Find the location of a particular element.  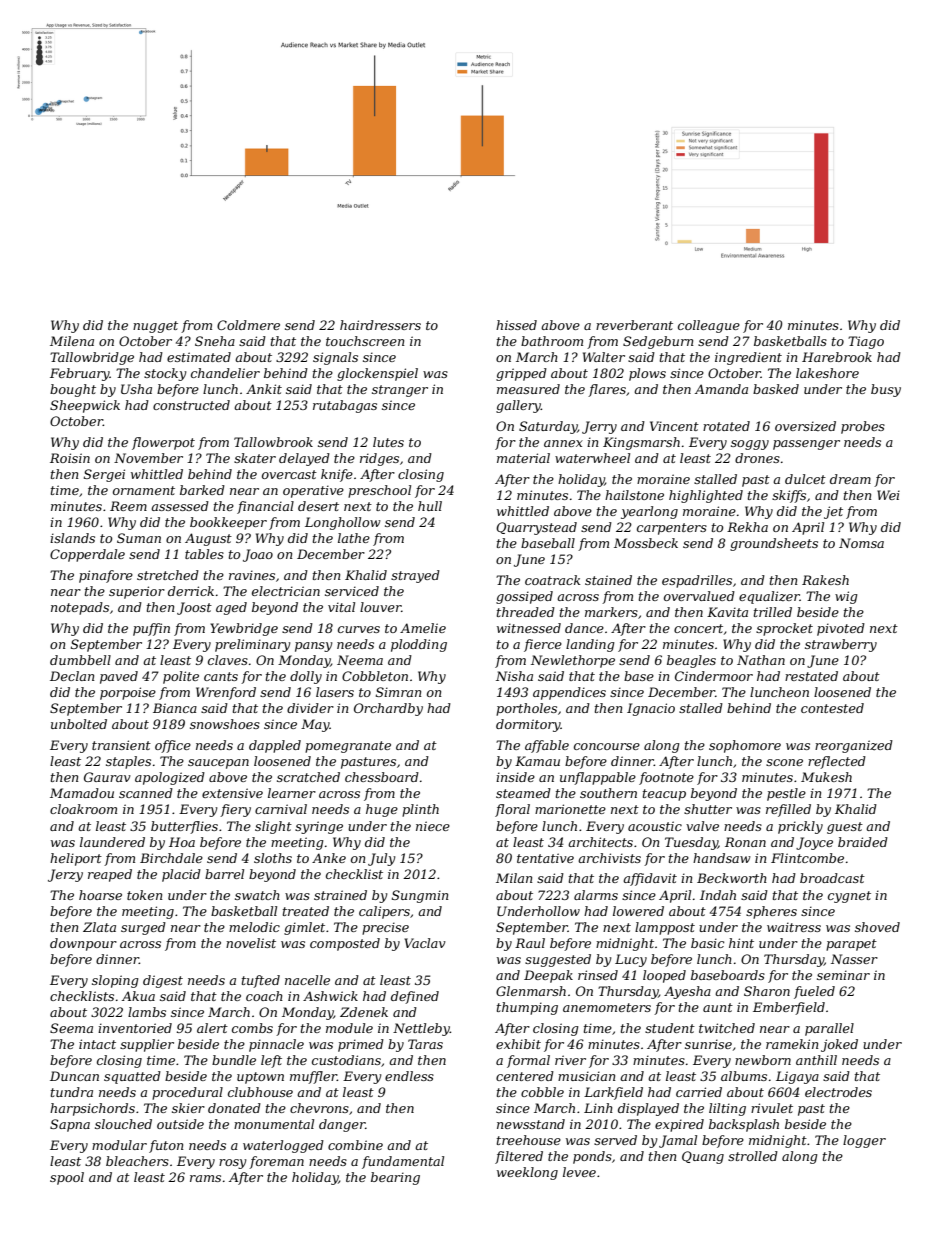

flares is located at coordinates (607, 390).
